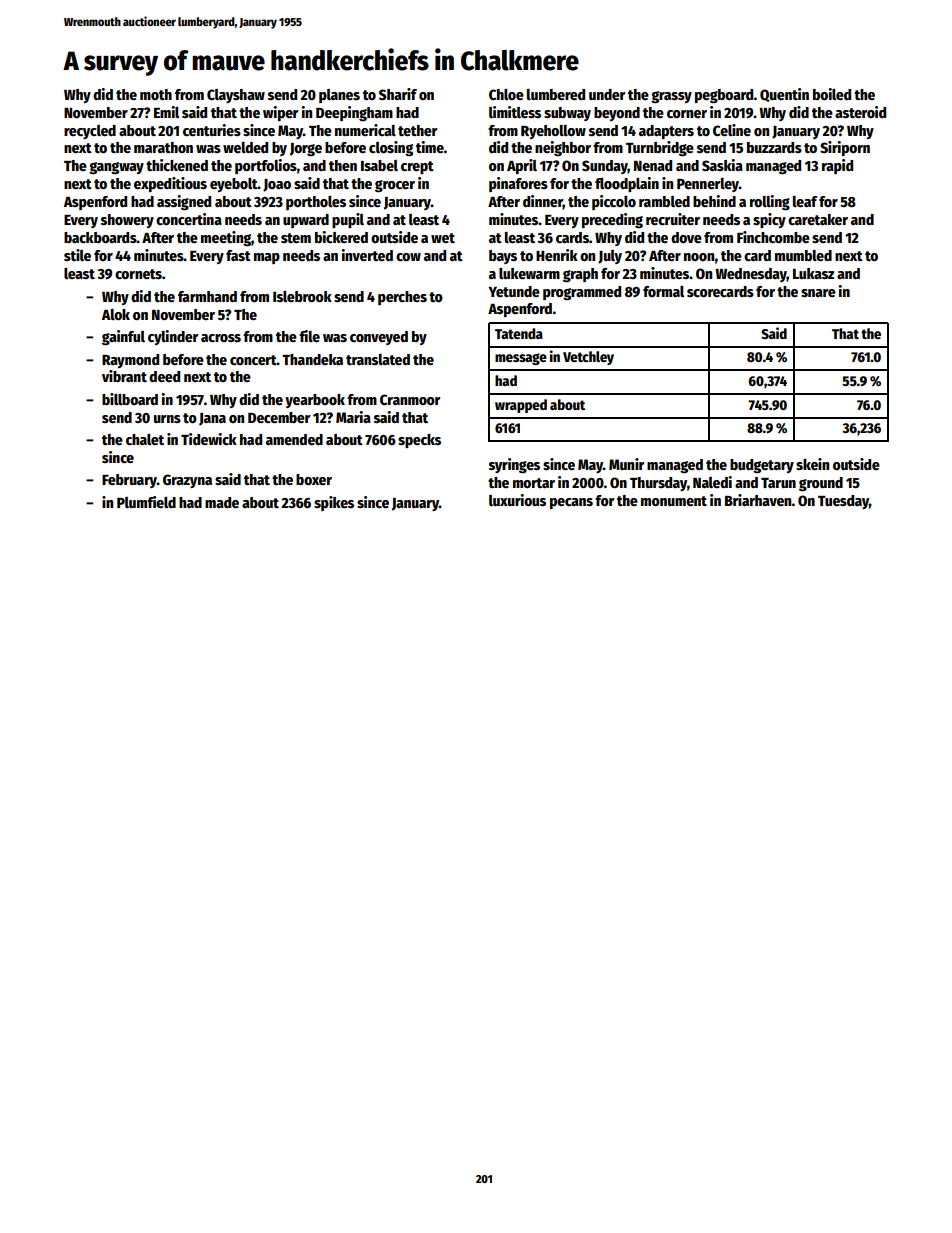 This screenshot has height=1233, width=952. Describe the element at coordinates (164, 376) in the screenshot. I see `deed` at that location.
